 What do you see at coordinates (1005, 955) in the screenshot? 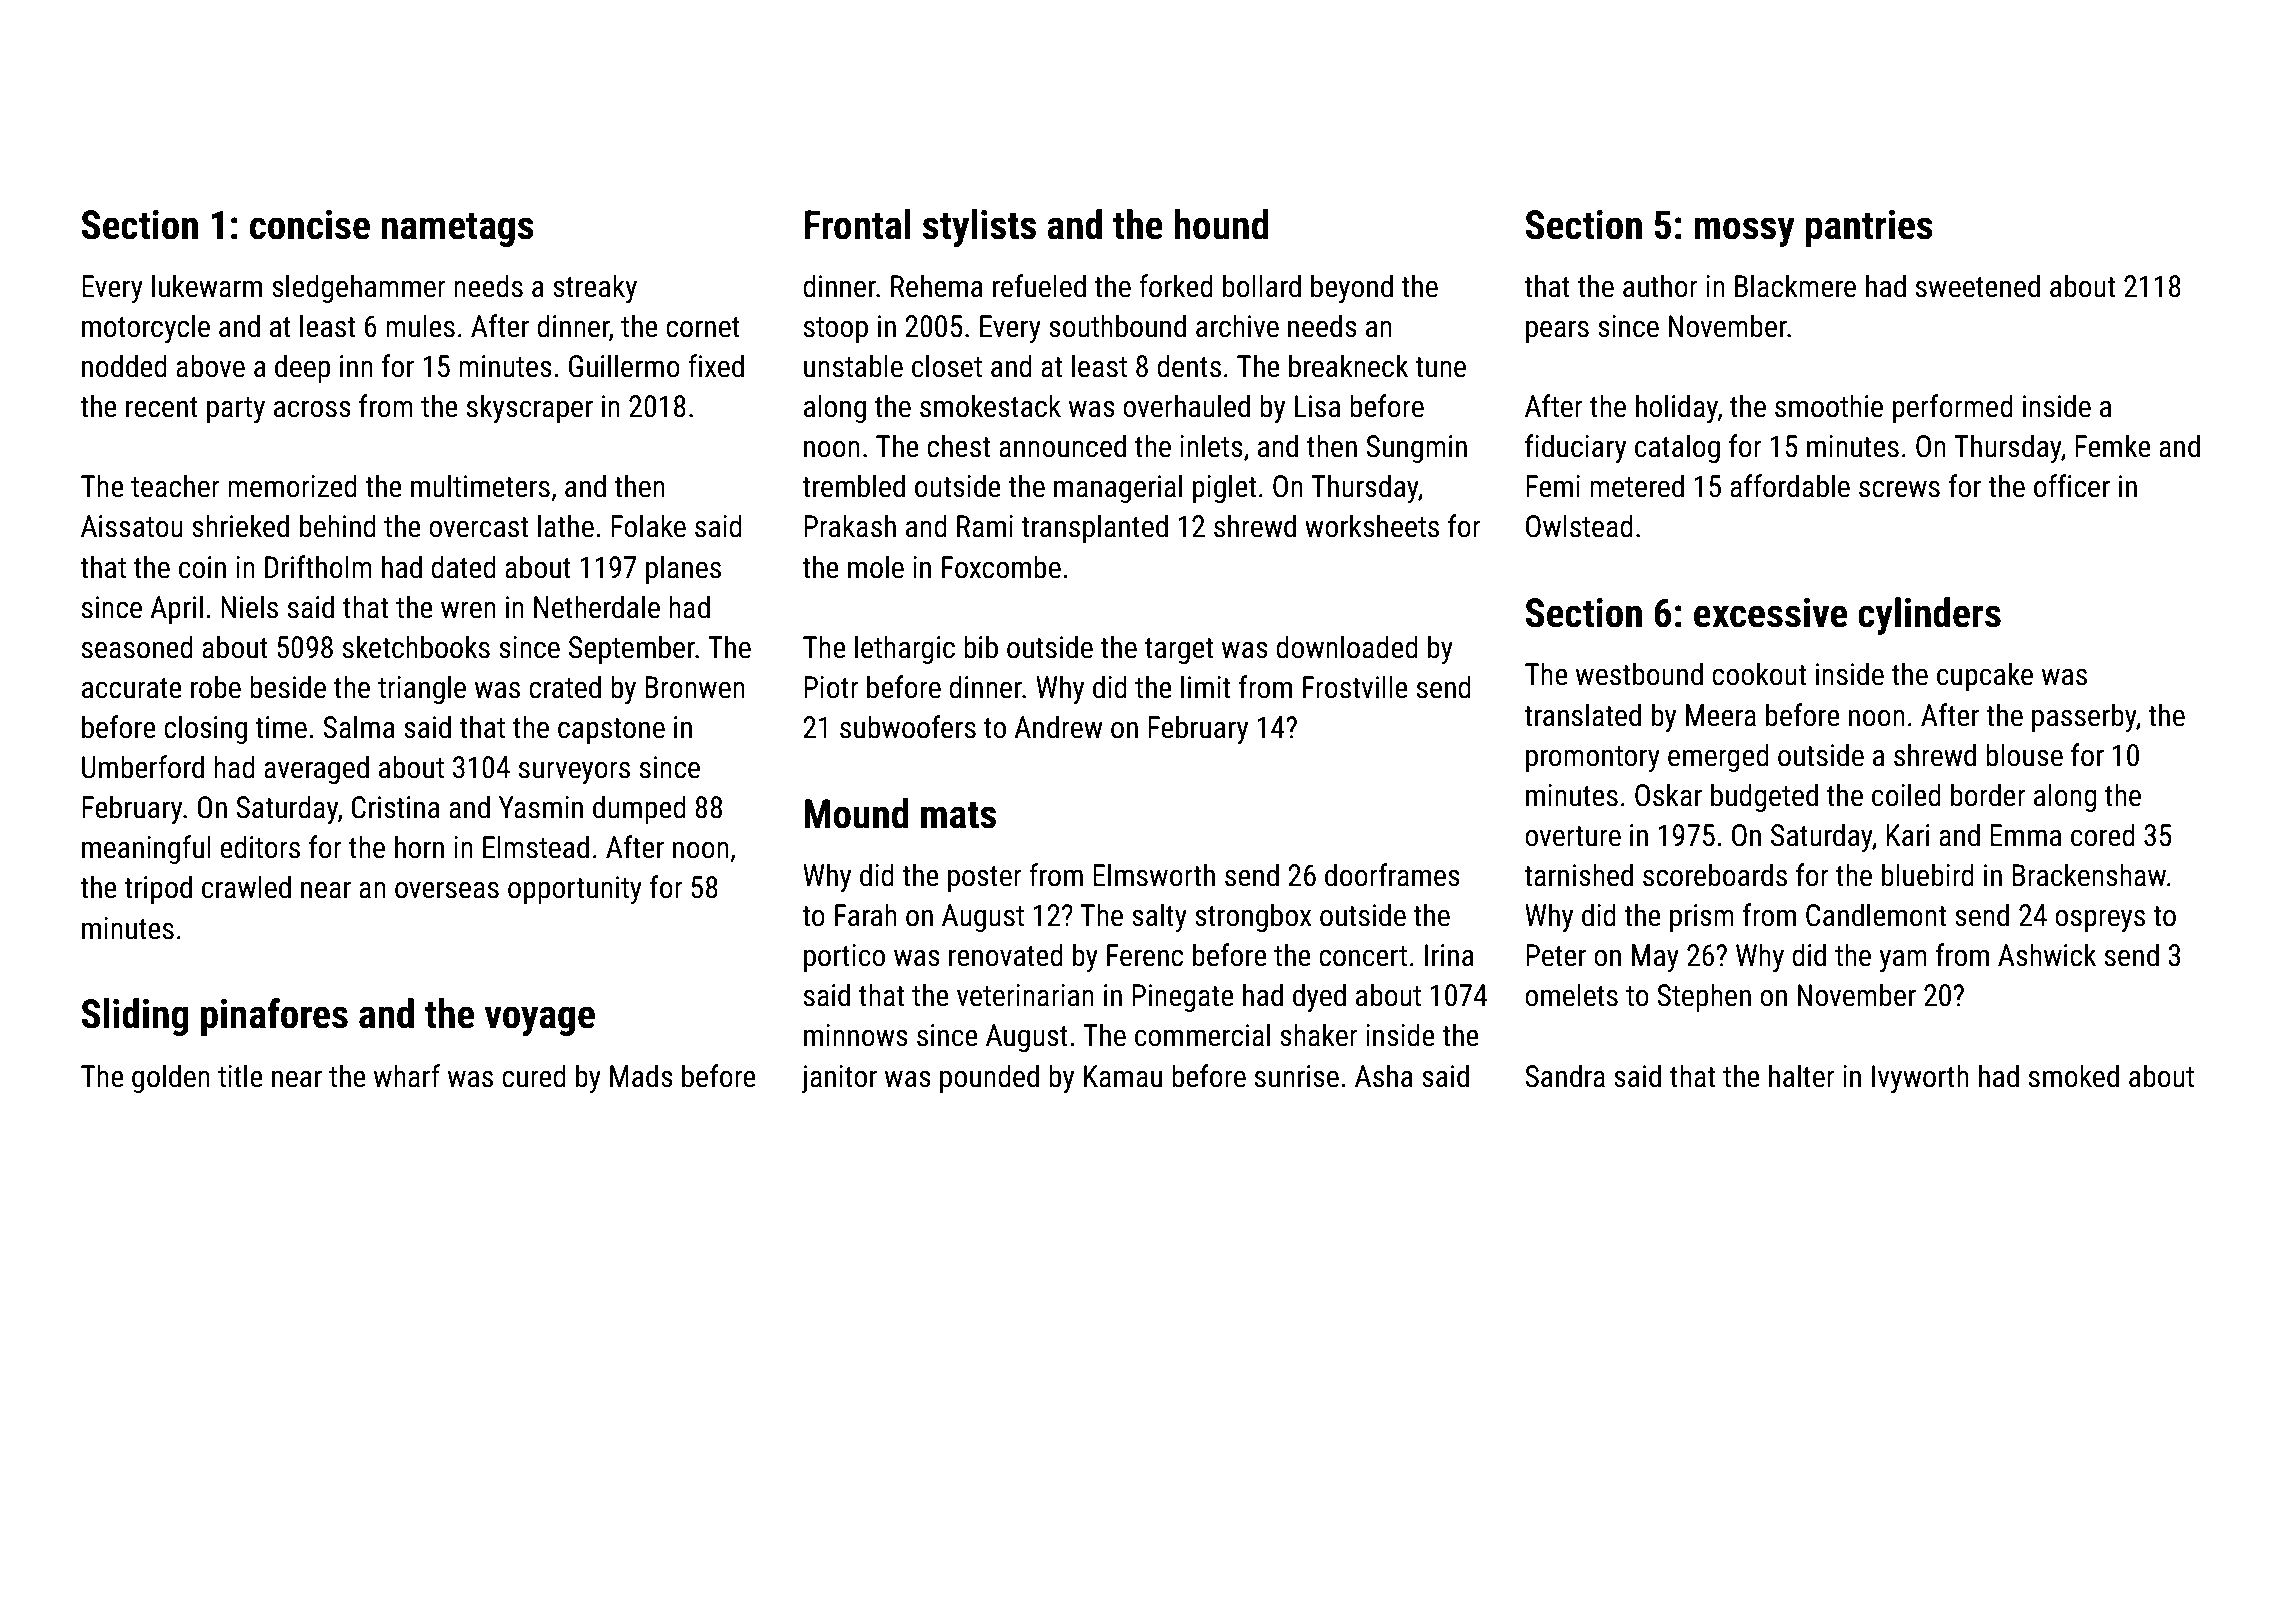
I see `renovated` at bounding box center [1005, 955].
